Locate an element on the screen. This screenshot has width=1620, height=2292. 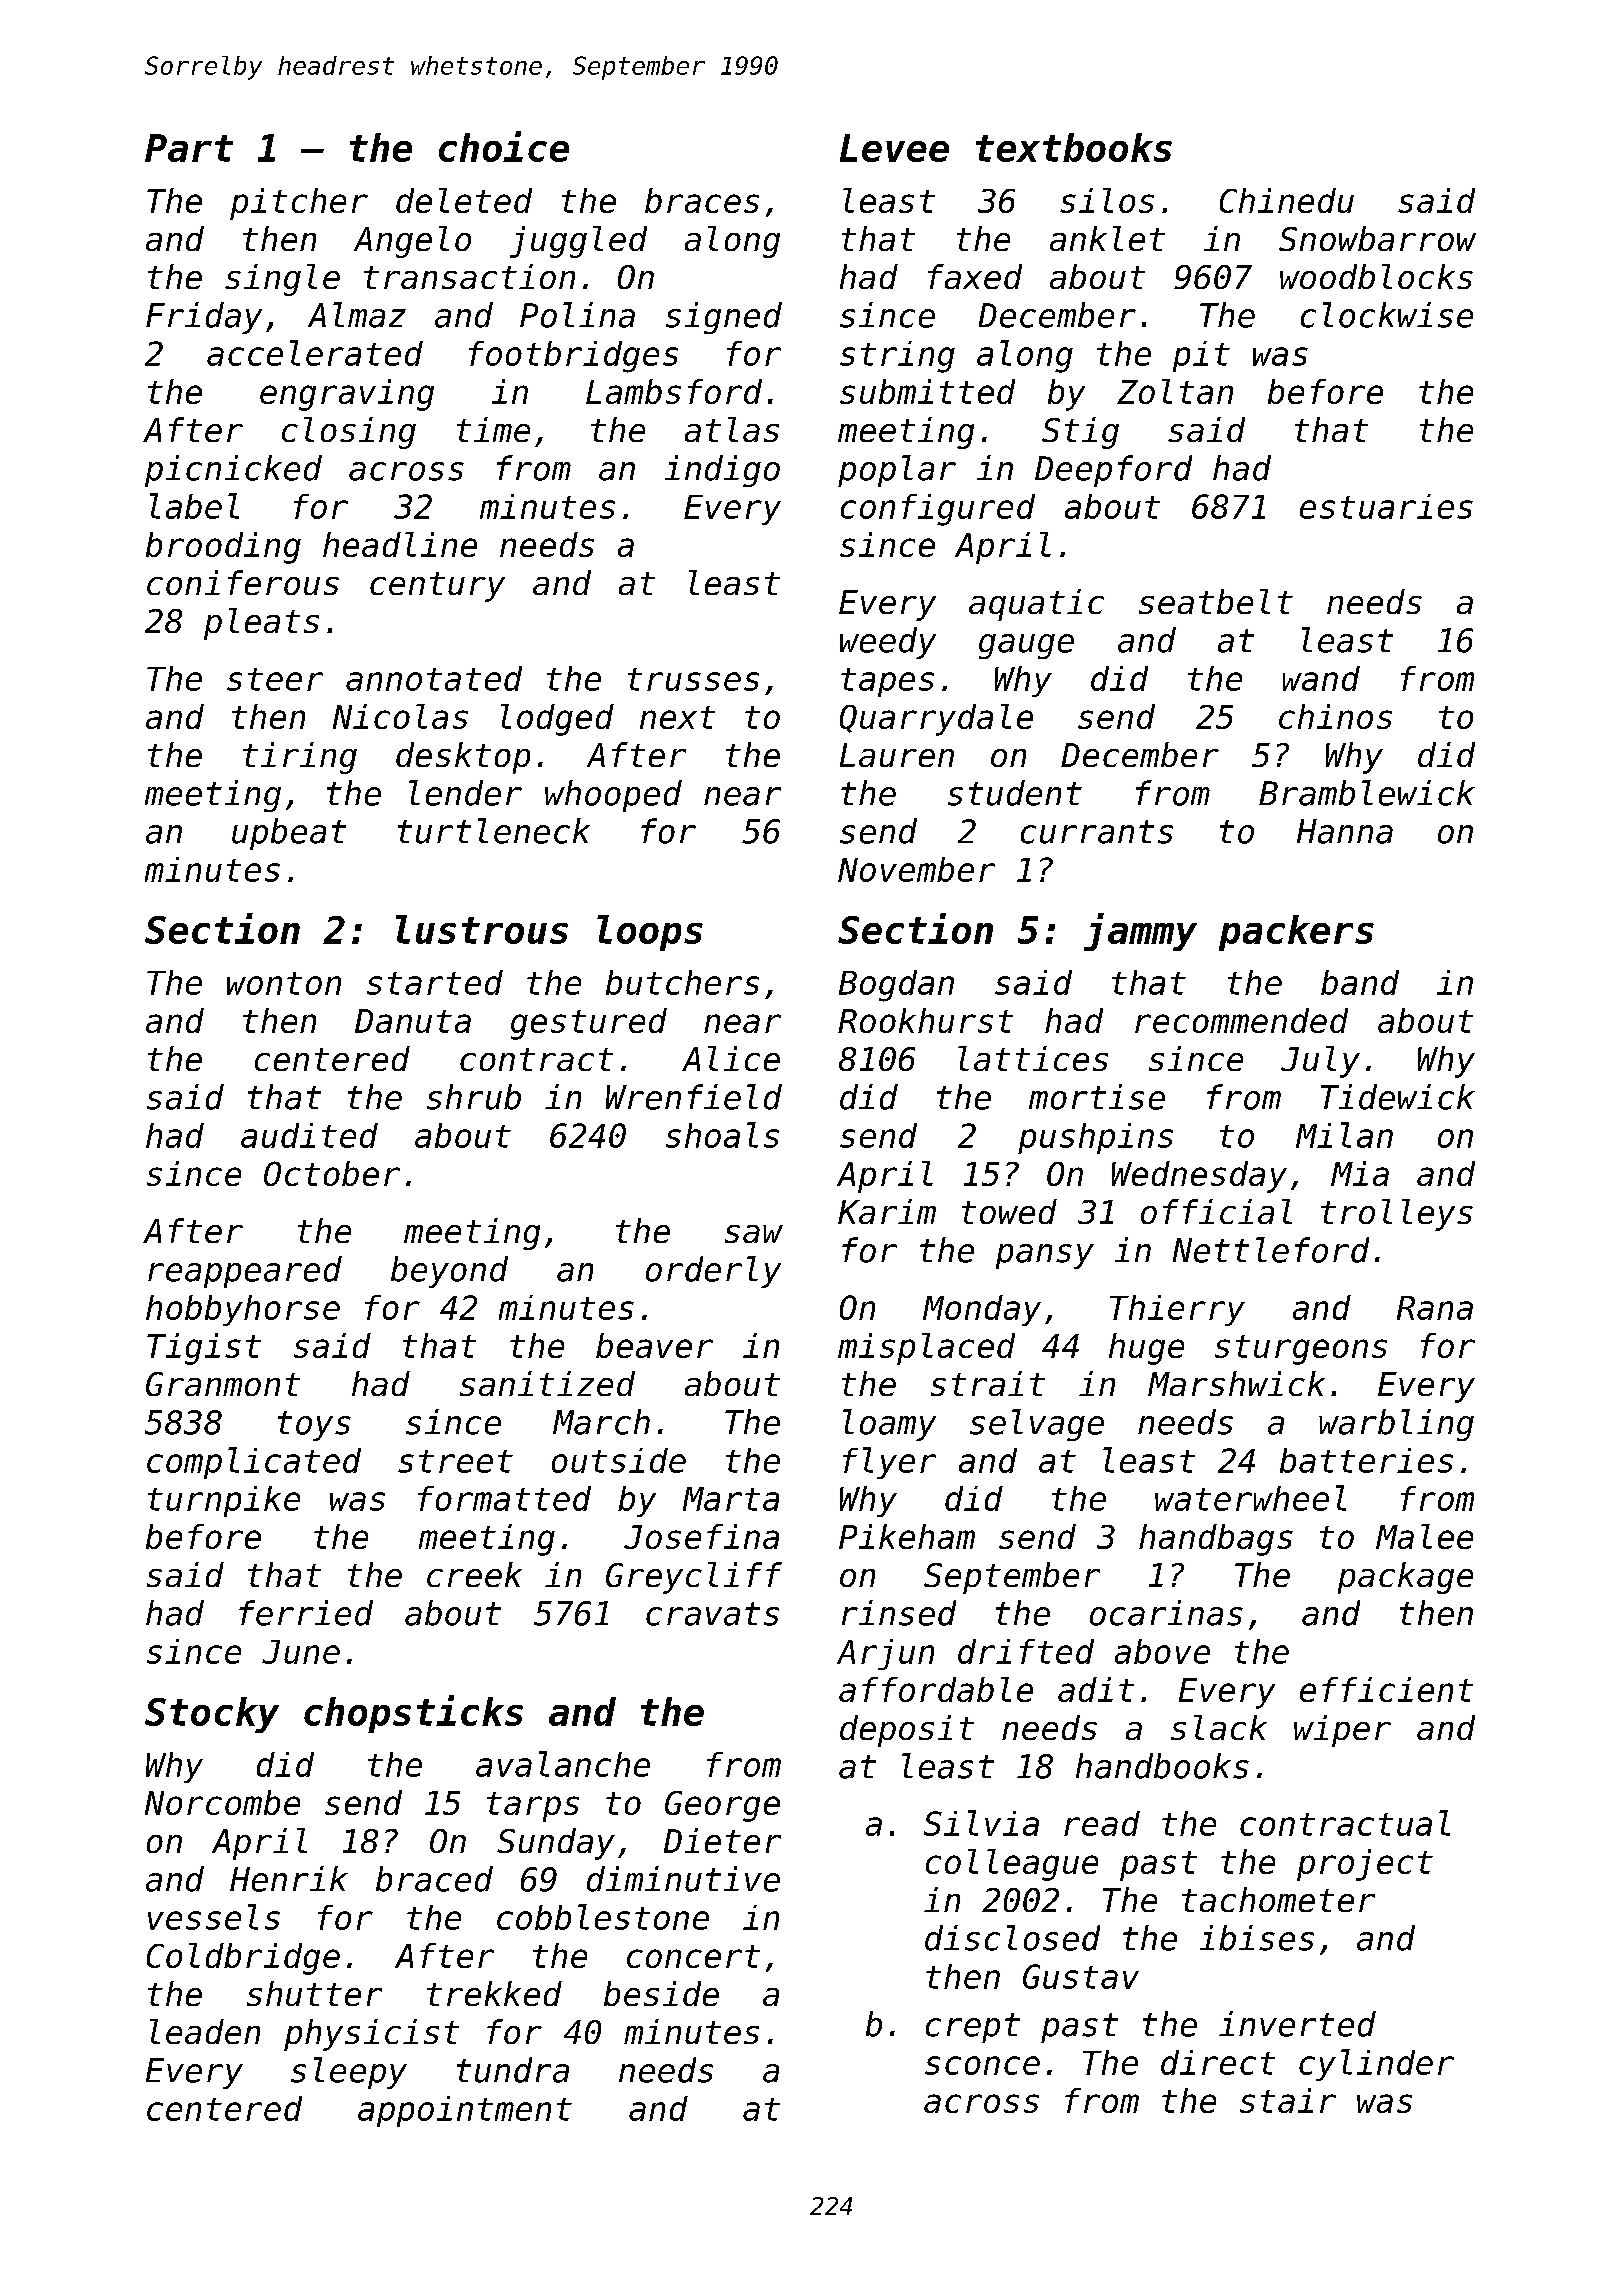
woodblocks is located at coordinates (1376, 276).
